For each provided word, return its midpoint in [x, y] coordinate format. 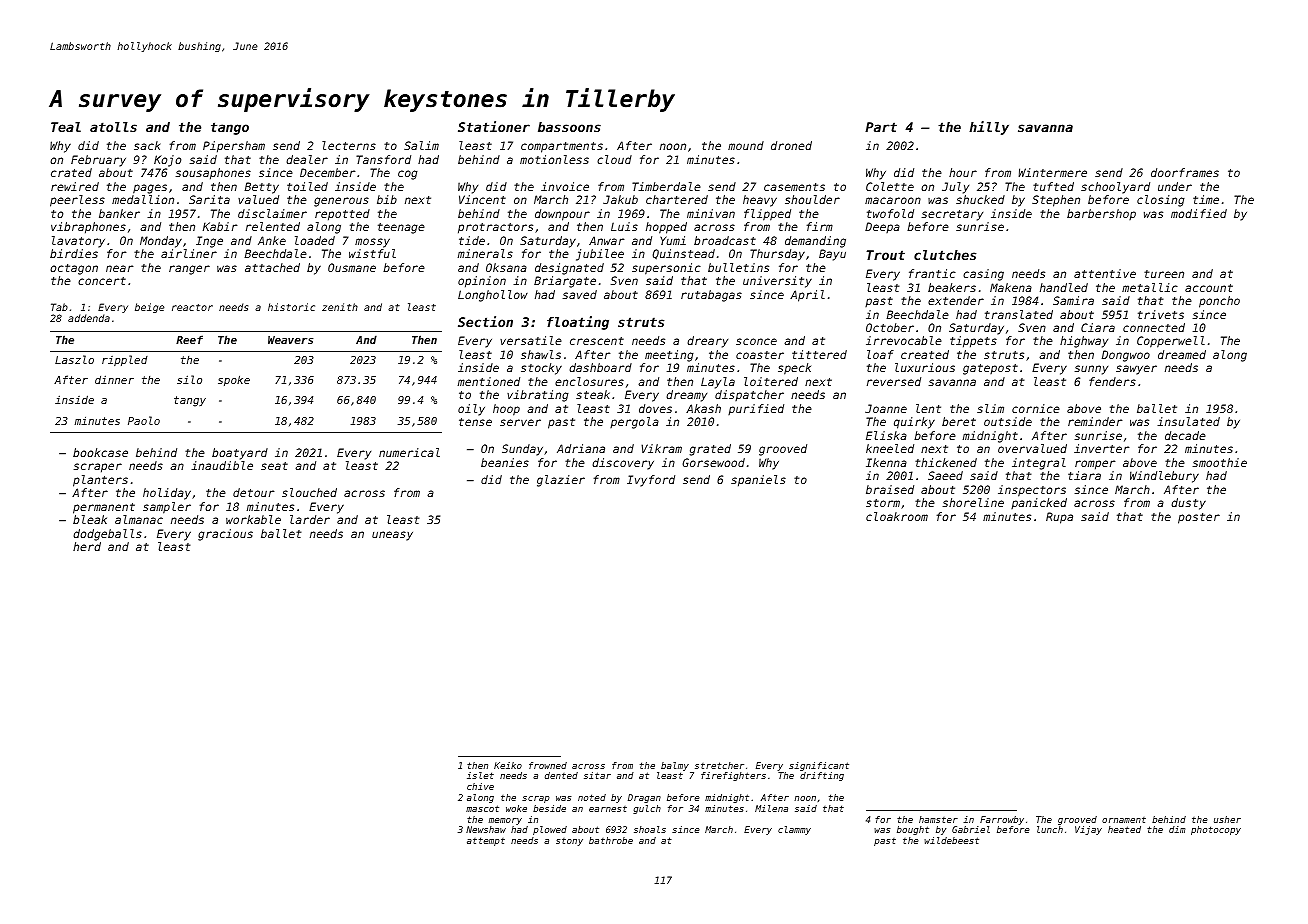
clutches [945, 255]
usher [1227, 819]
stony [569, 842]
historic [291, 307]
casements [794, 187]
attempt [486, 841]
